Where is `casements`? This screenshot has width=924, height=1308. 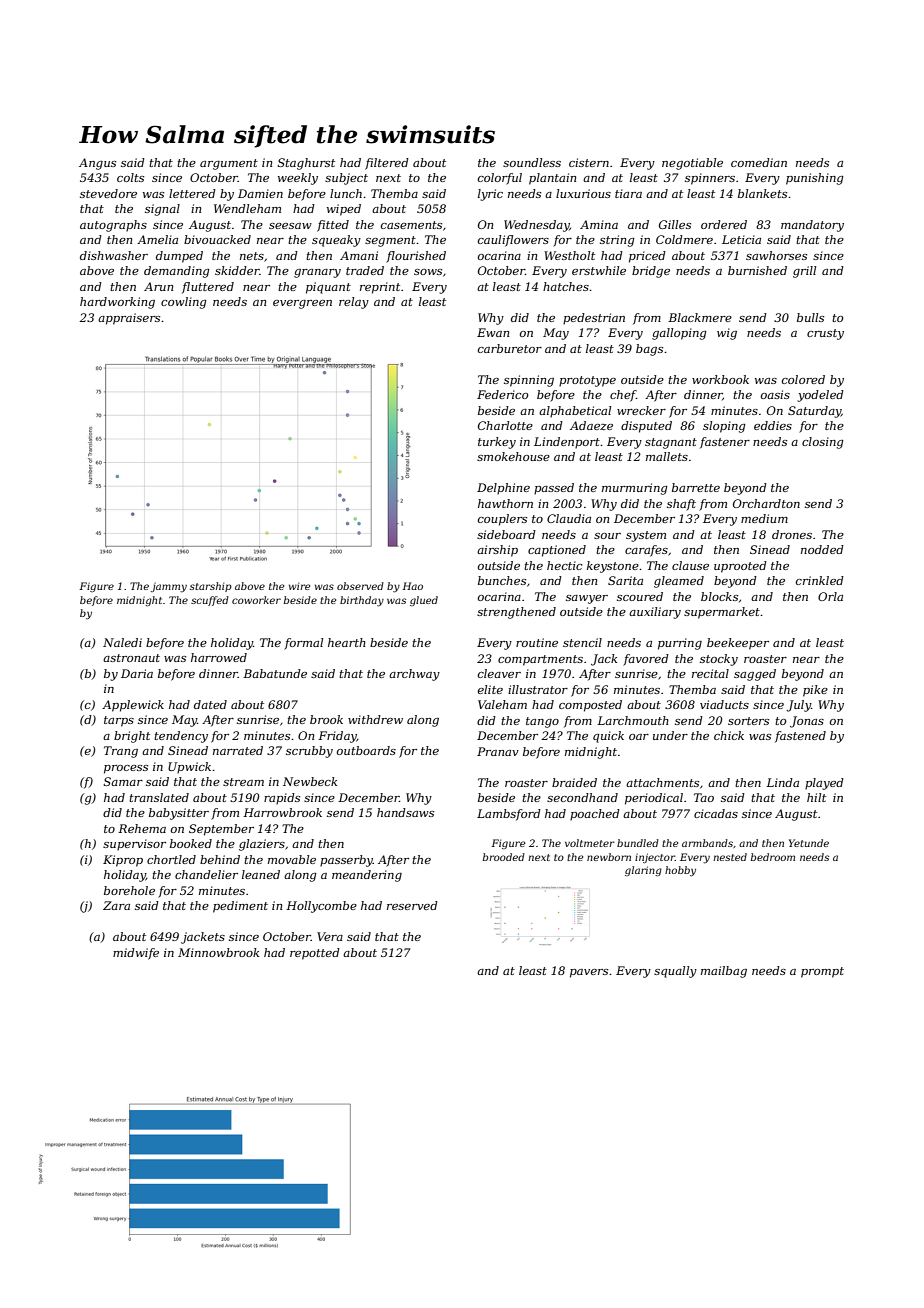 casements is located at coordinates (411, 225).
